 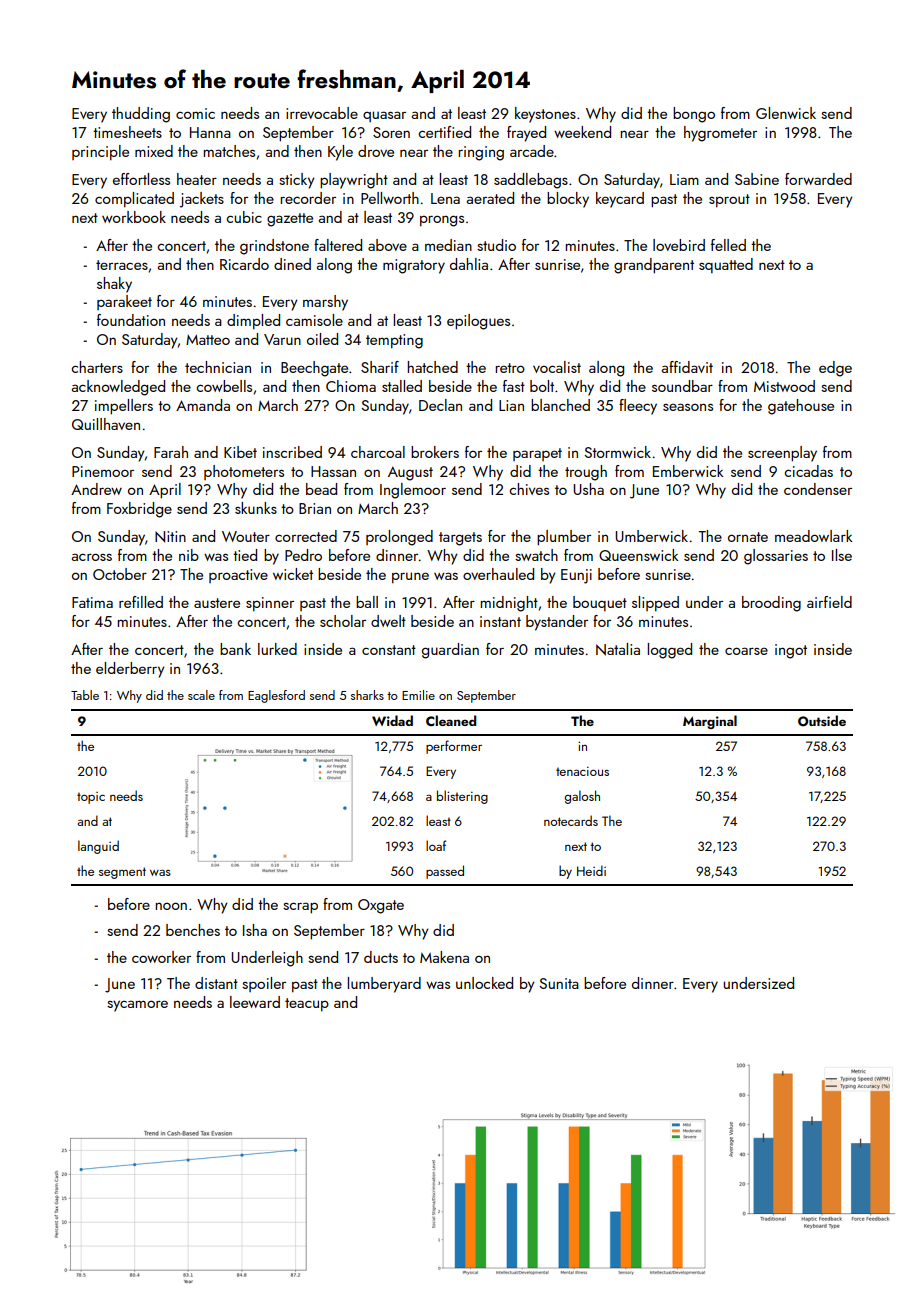 I want to click on guardian, so click(x=450, y=651).
